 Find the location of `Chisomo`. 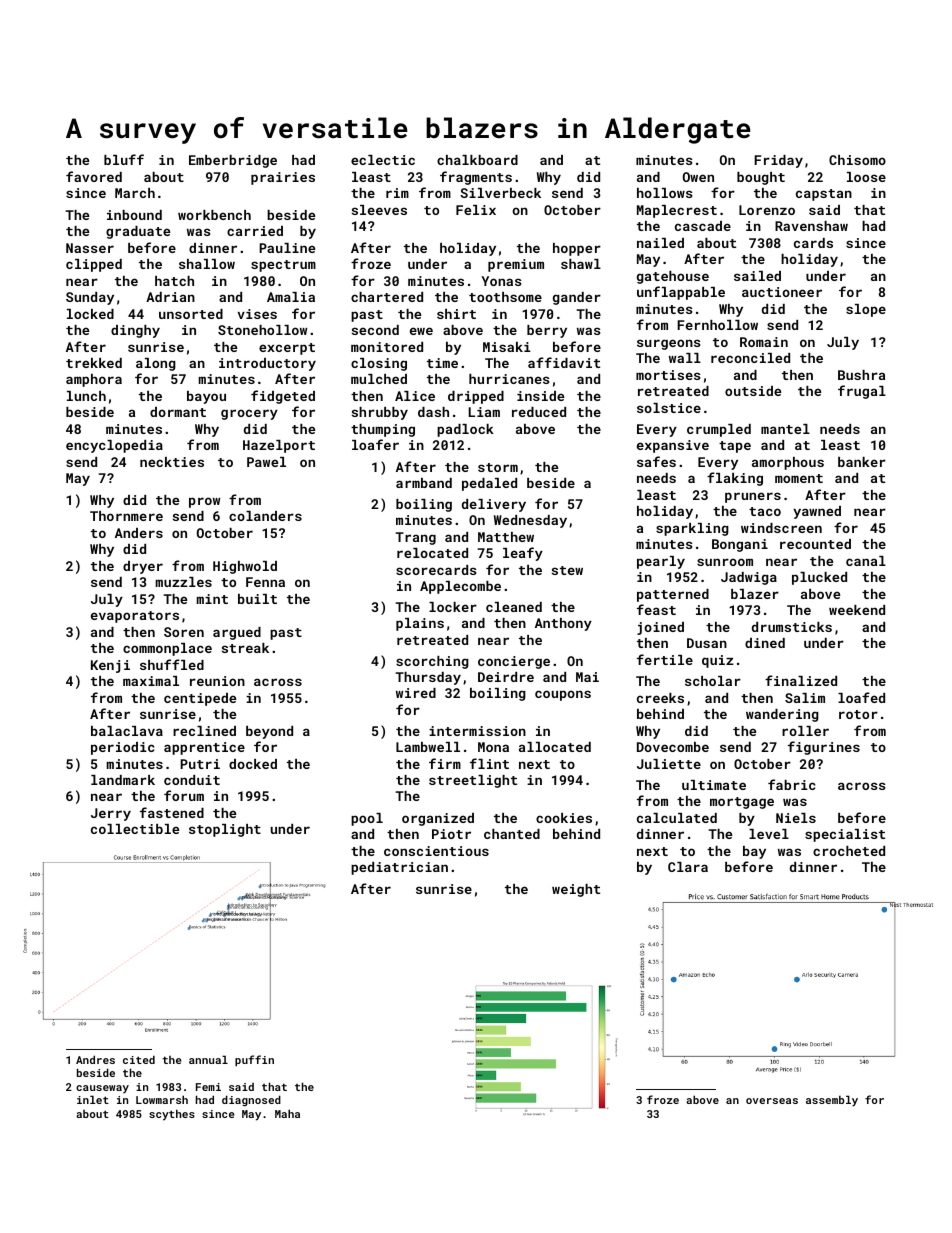

Chisomo is located at coordinates (857, 160).
